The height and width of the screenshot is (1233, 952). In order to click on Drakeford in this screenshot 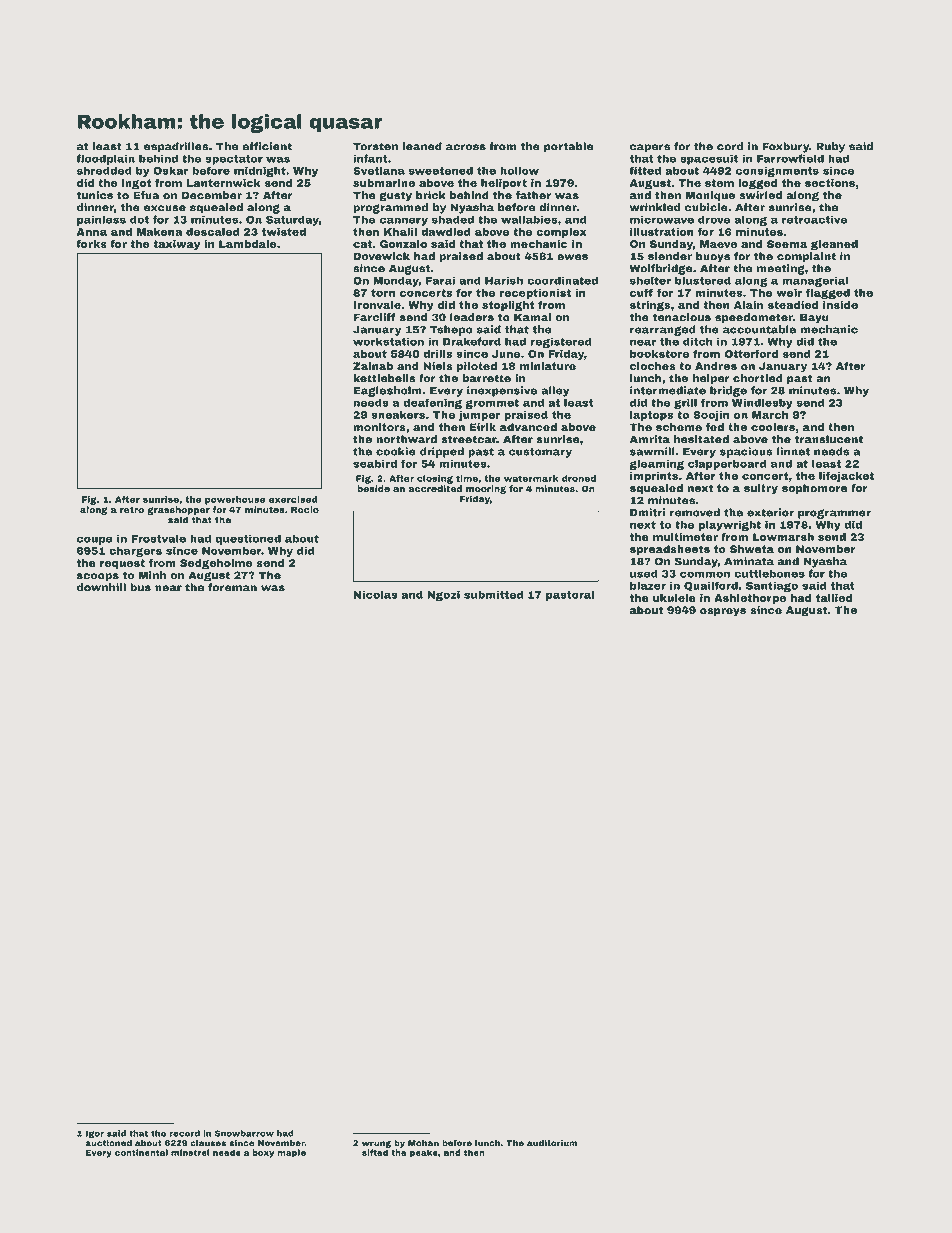, I will do `click(472, 341)`.
